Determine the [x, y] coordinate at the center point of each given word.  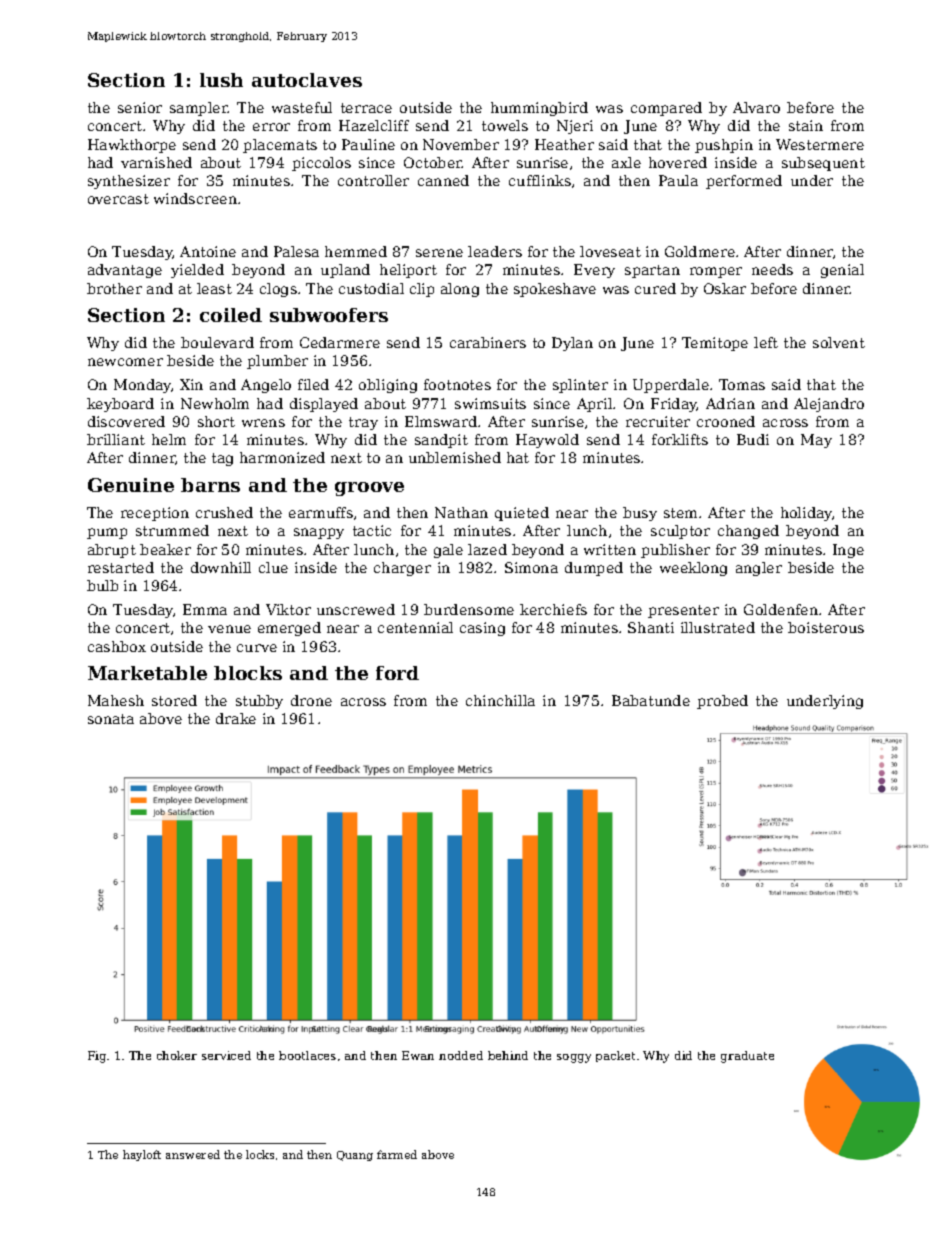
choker [177, 1055]
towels [505, 125]
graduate [747, 1057]
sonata [111, 719]
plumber [277, 362]
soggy [574, 1058]
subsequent [823, 164]
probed [722, 702]
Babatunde [651, 700]
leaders [495, 251]
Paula [678, 180]
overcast [118, 199]
